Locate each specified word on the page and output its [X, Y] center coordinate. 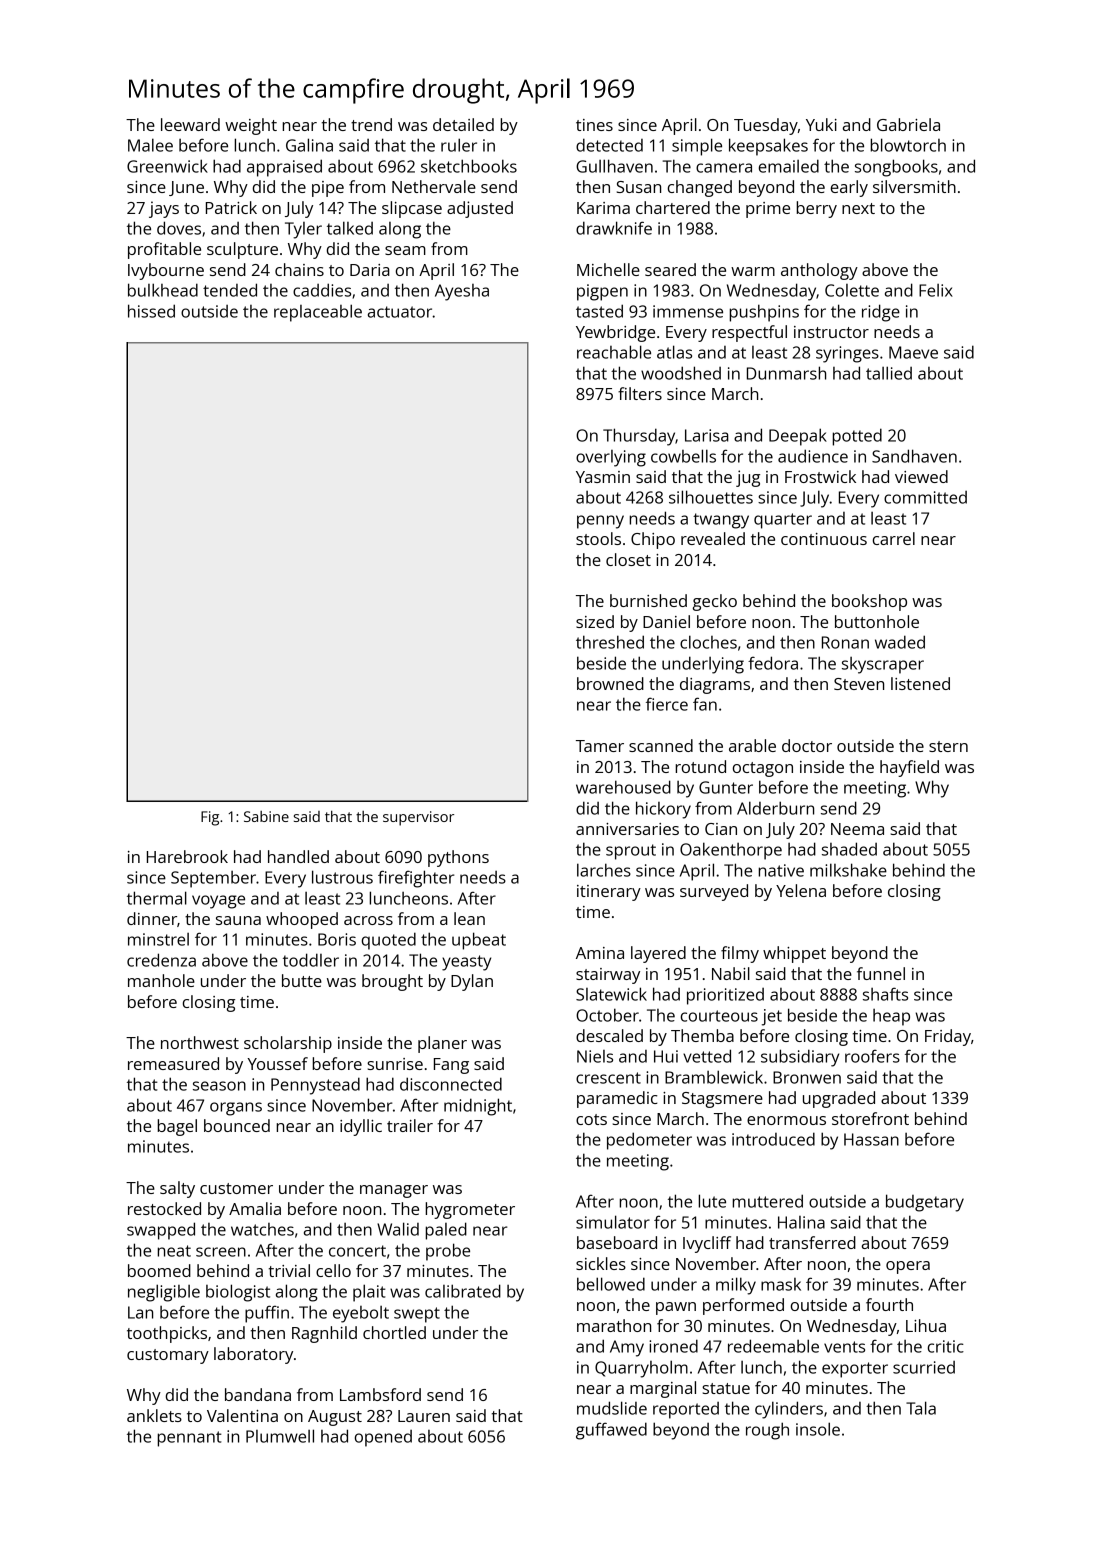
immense [688, 311]
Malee [150, 145]
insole [818, 1429]
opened [383, 1438]
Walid [398, 1229]
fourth [889, 1304]
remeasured [173, 1063]
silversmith [914, 186]
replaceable [318, 313]
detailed [463, 124]
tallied [889, 373]
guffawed [611, 1431]
